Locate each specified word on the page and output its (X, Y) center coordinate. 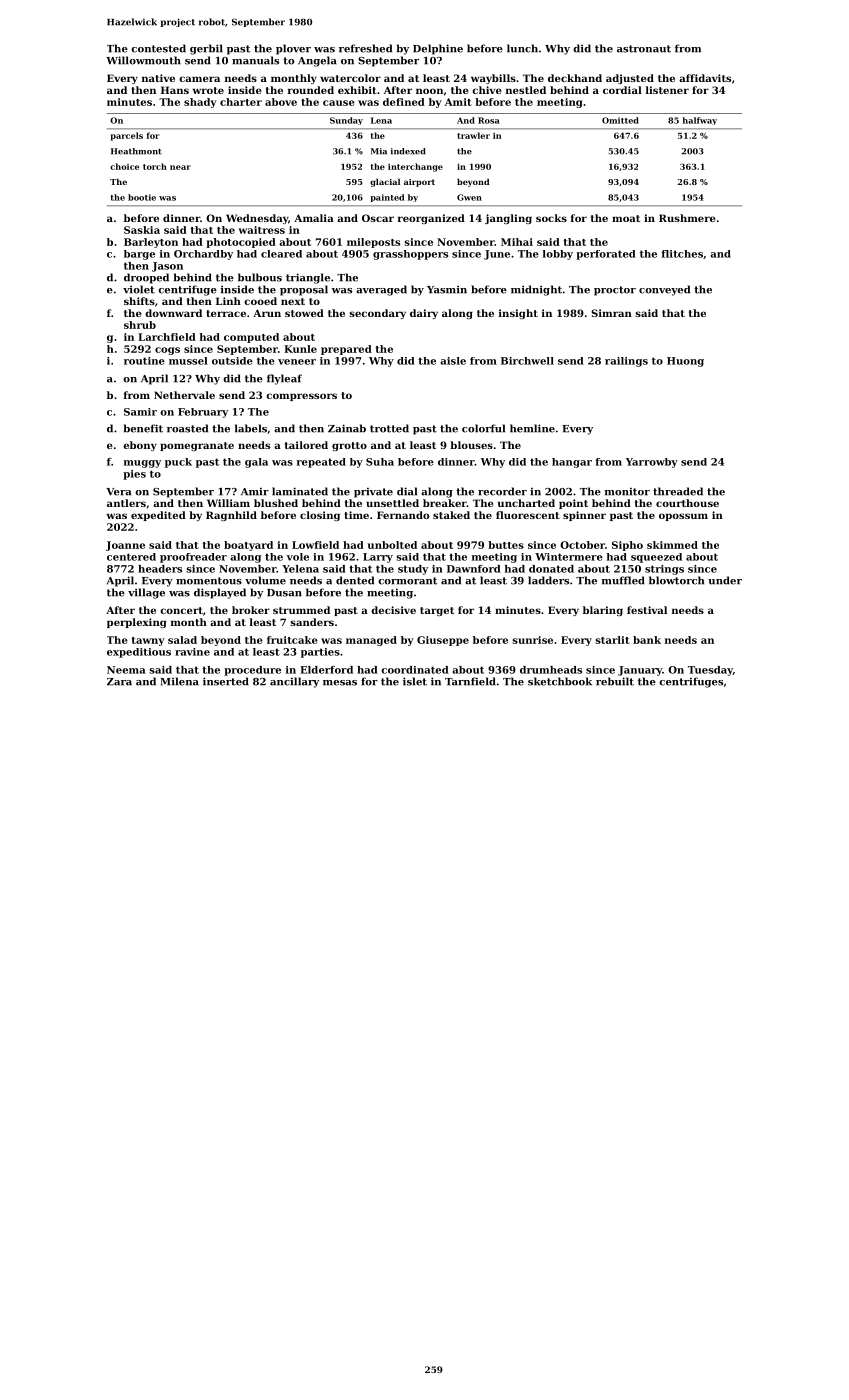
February (203, 413)
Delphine (438, 49)
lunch (522, 48)
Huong (685, 362)
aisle (453, 361)
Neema (126, 670)
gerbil (206, 49)
